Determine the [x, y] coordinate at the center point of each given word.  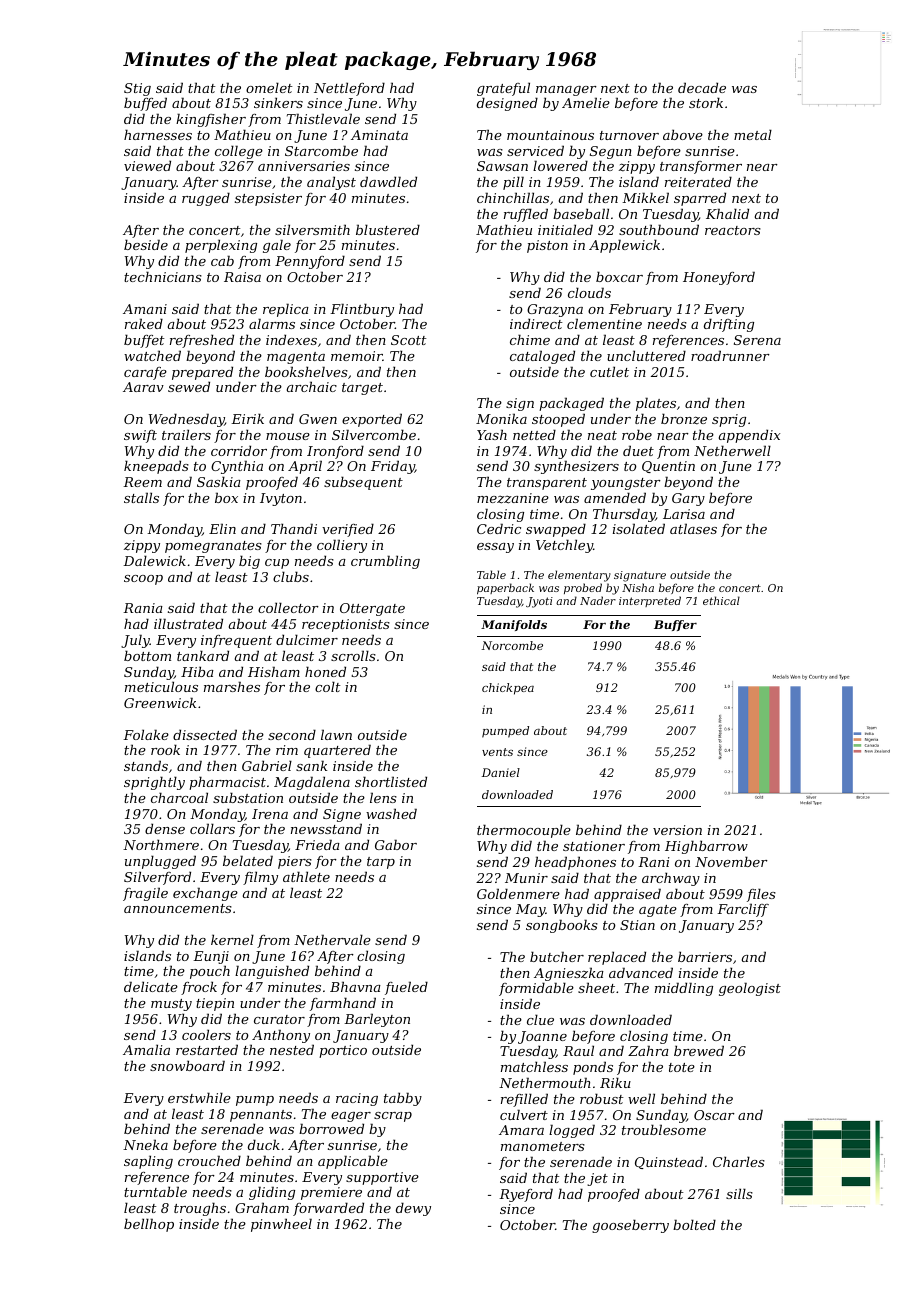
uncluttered [646, 355]
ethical [721, 600]
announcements [178, 908]
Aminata [379, 135]
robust [602, 1098]
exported [372, 420]
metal [753, 134]
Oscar [714, 1115]
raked [144, 323]
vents [497, 752]
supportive [382, 1178]
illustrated [188, 623]
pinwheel [281, 1225]
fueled [406, 988]
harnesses [158, 134]
